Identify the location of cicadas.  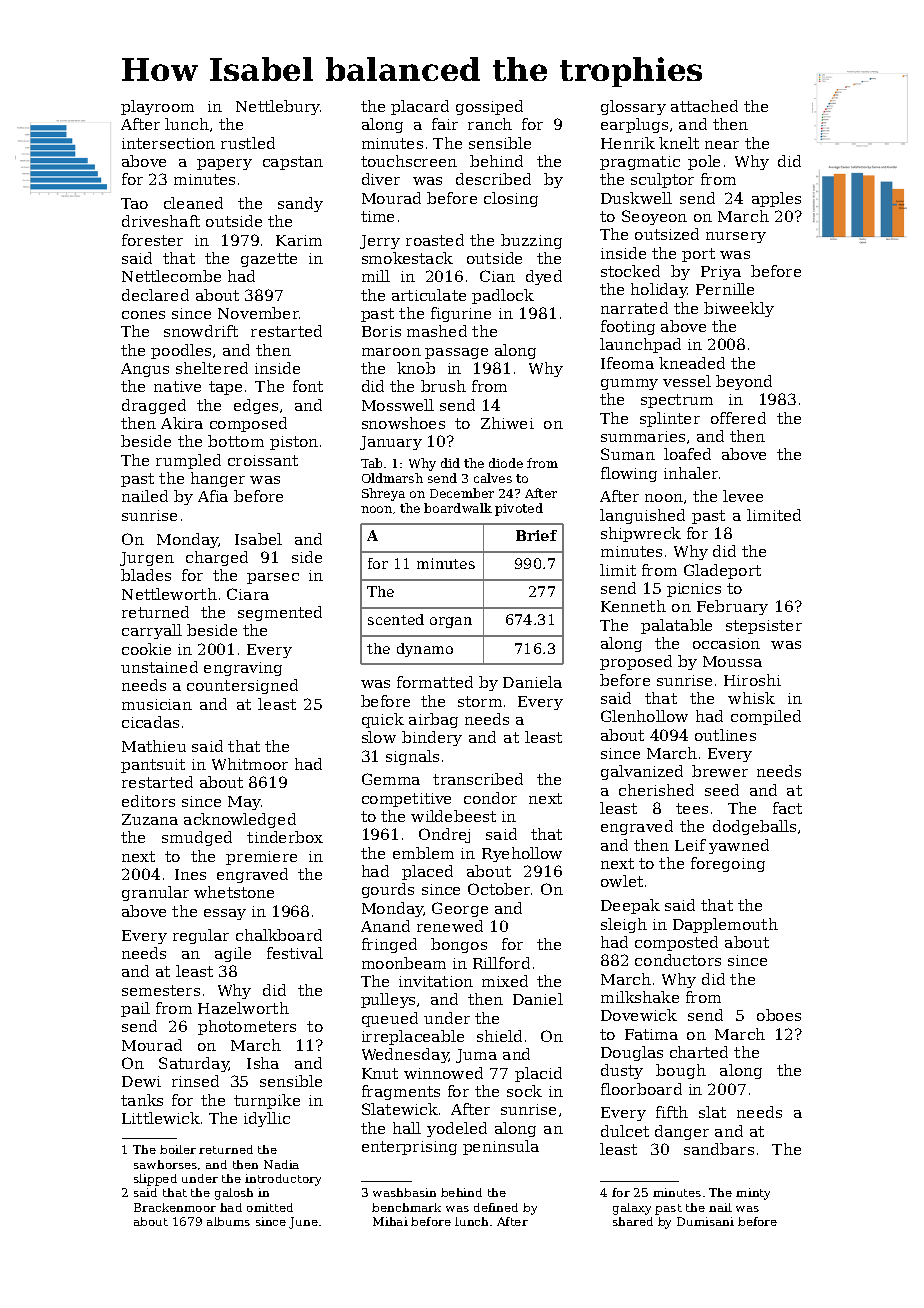
(150, 722).
